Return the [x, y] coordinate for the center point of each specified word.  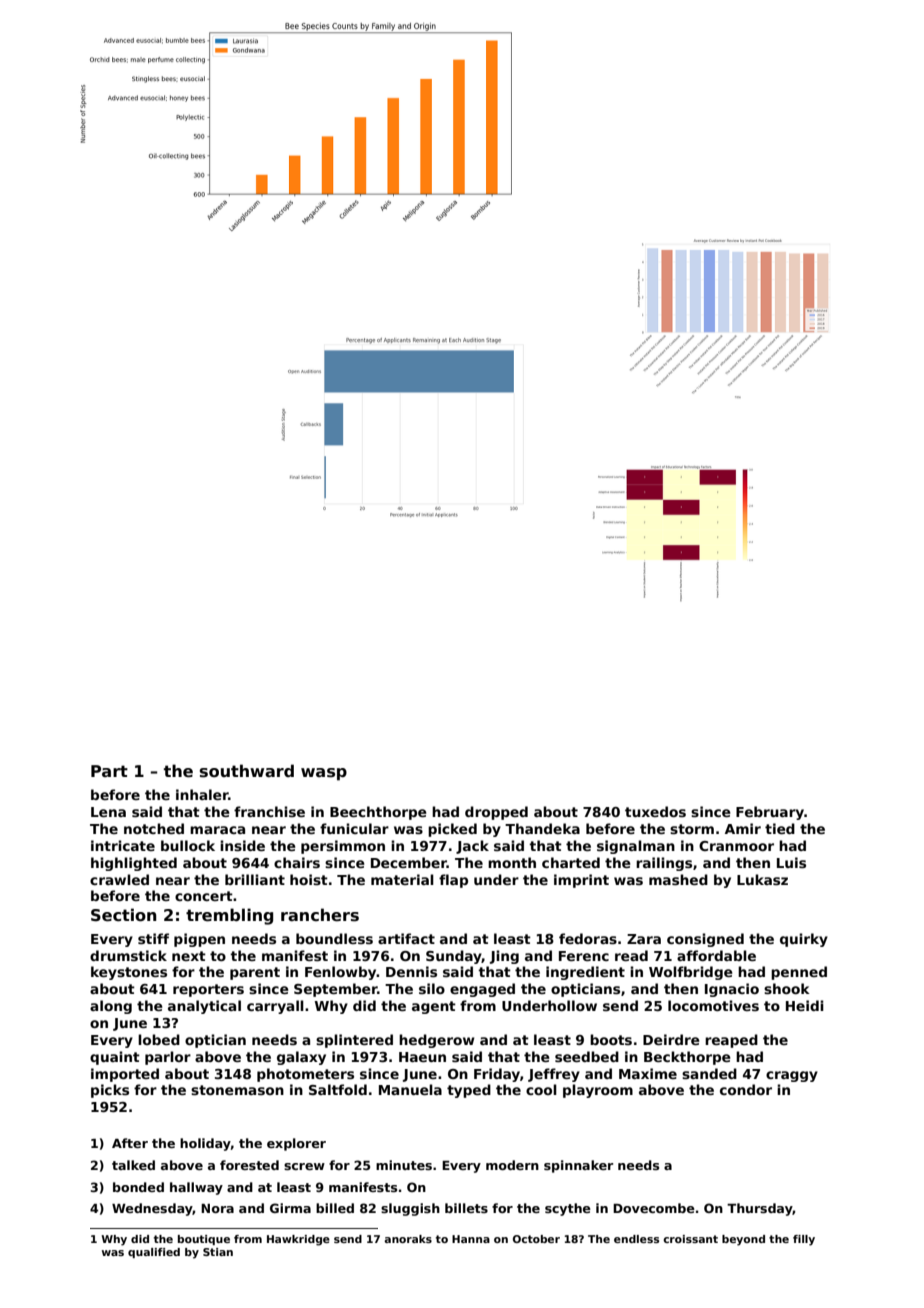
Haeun [422, 1057]
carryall [275, 1007]
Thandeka [542, 828]
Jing [504, 957]
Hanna [471, 1239]
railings [664, 864]
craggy [792, 1076]
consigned [705, 940]
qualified [154, 1253]
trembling [229, 916]
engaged [482, 990]
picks [110, 1091]
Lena [108, 812]
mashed [678, 879]
